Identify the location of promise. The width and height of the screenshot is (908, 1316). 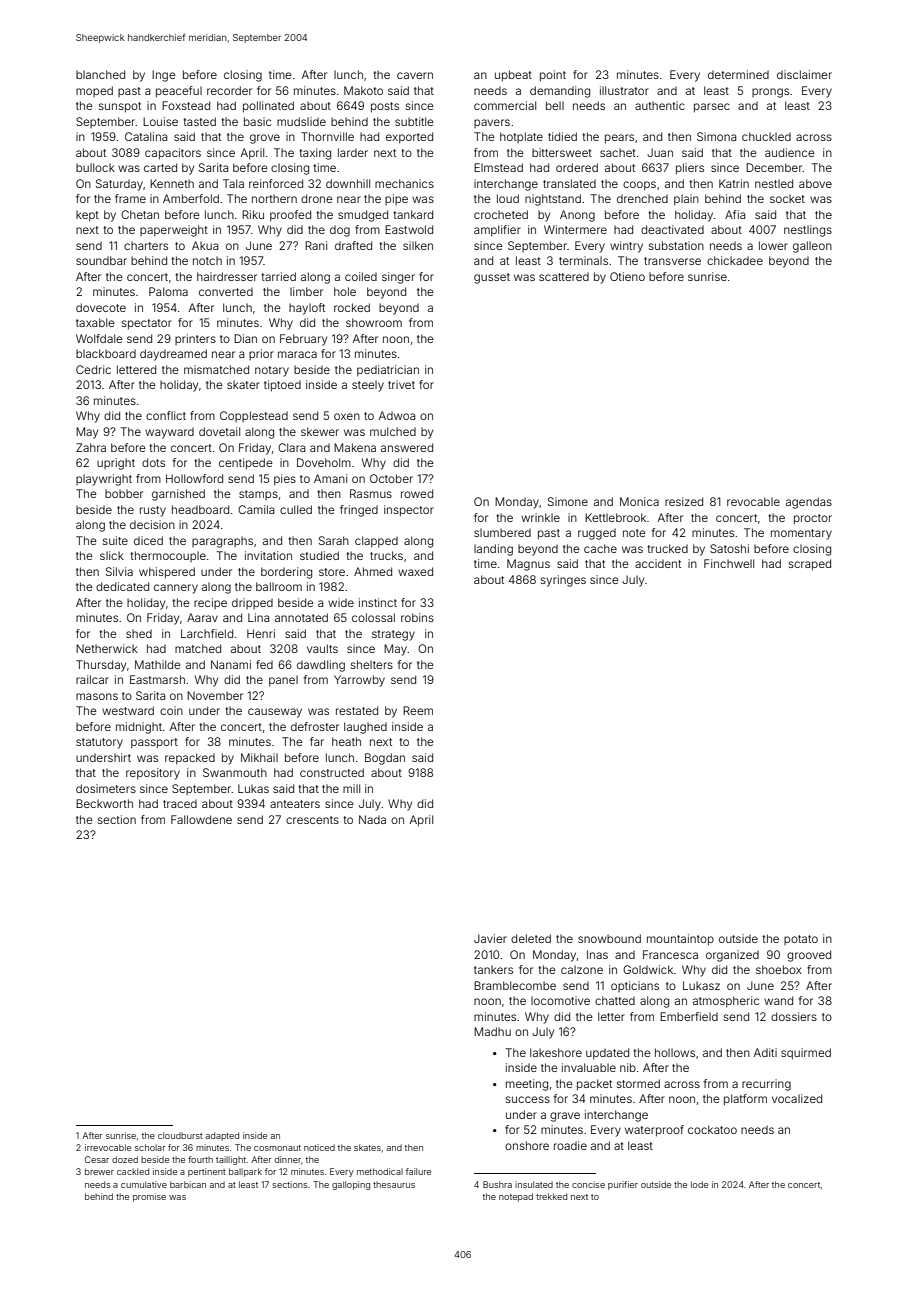
(149, 1197).
